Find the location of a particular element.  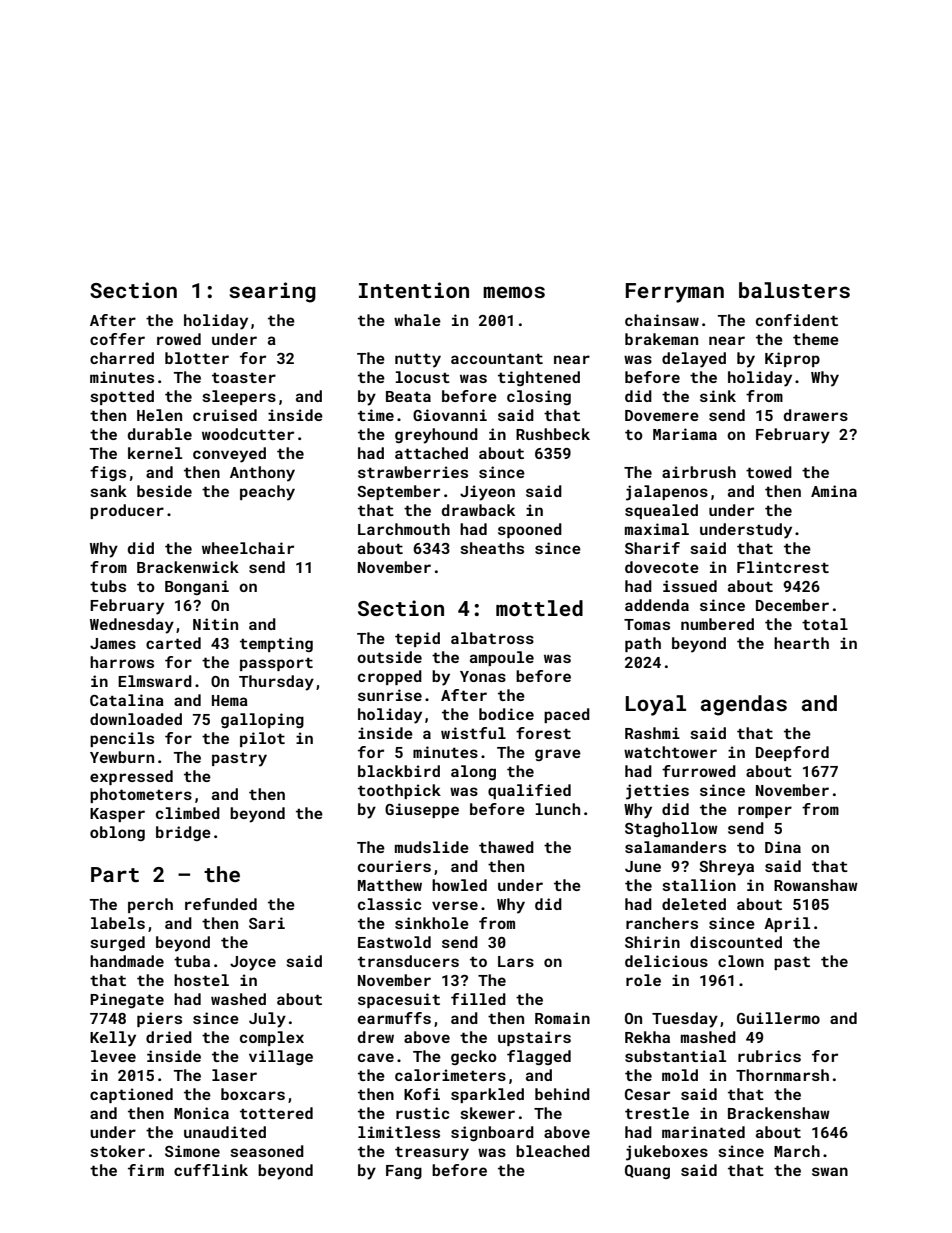

sheaths is located at coordinates (492, 548).
